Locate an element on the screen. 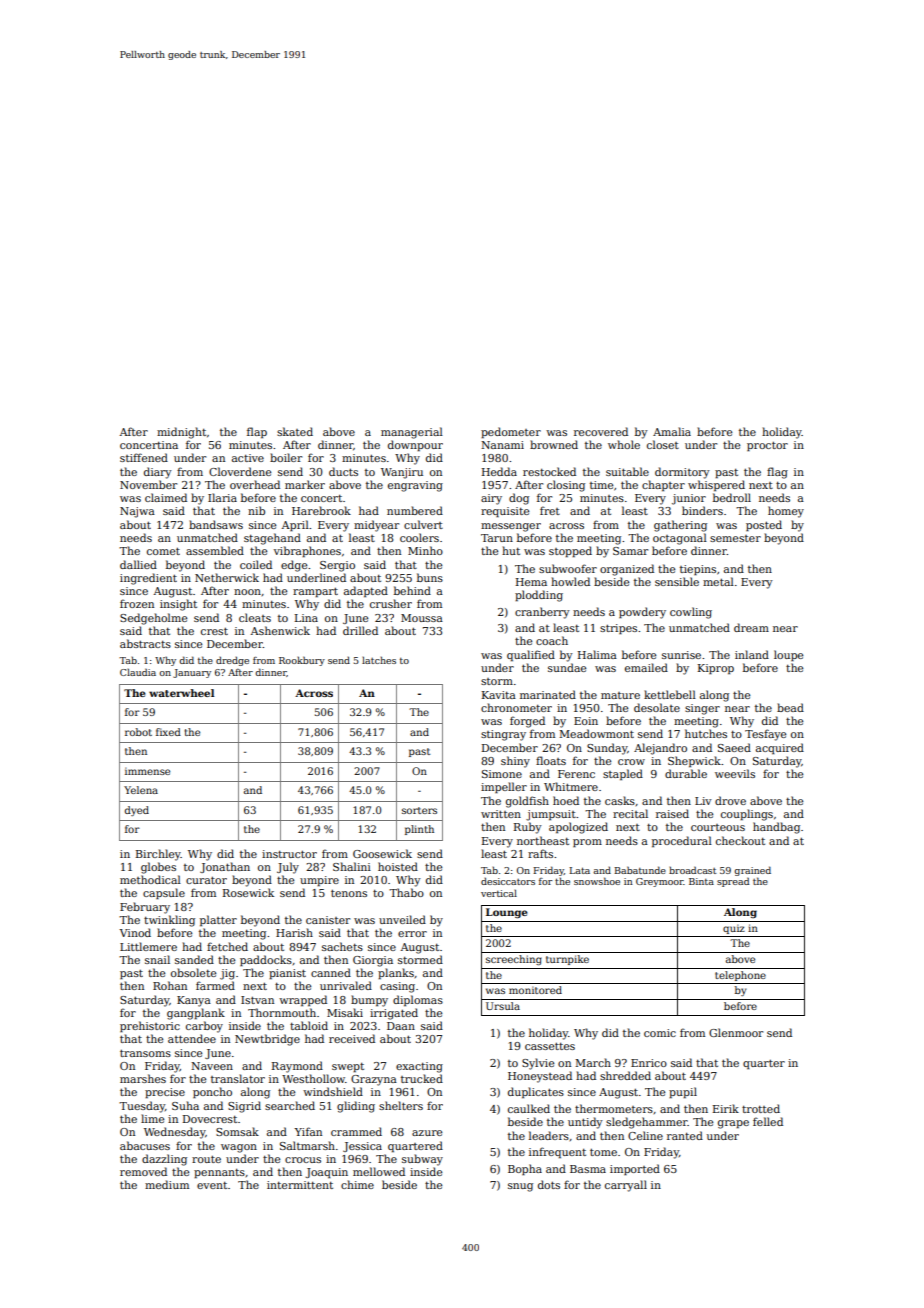 This screenshot has width=924, height=1308. flap is located at coordinates (257, 432).
